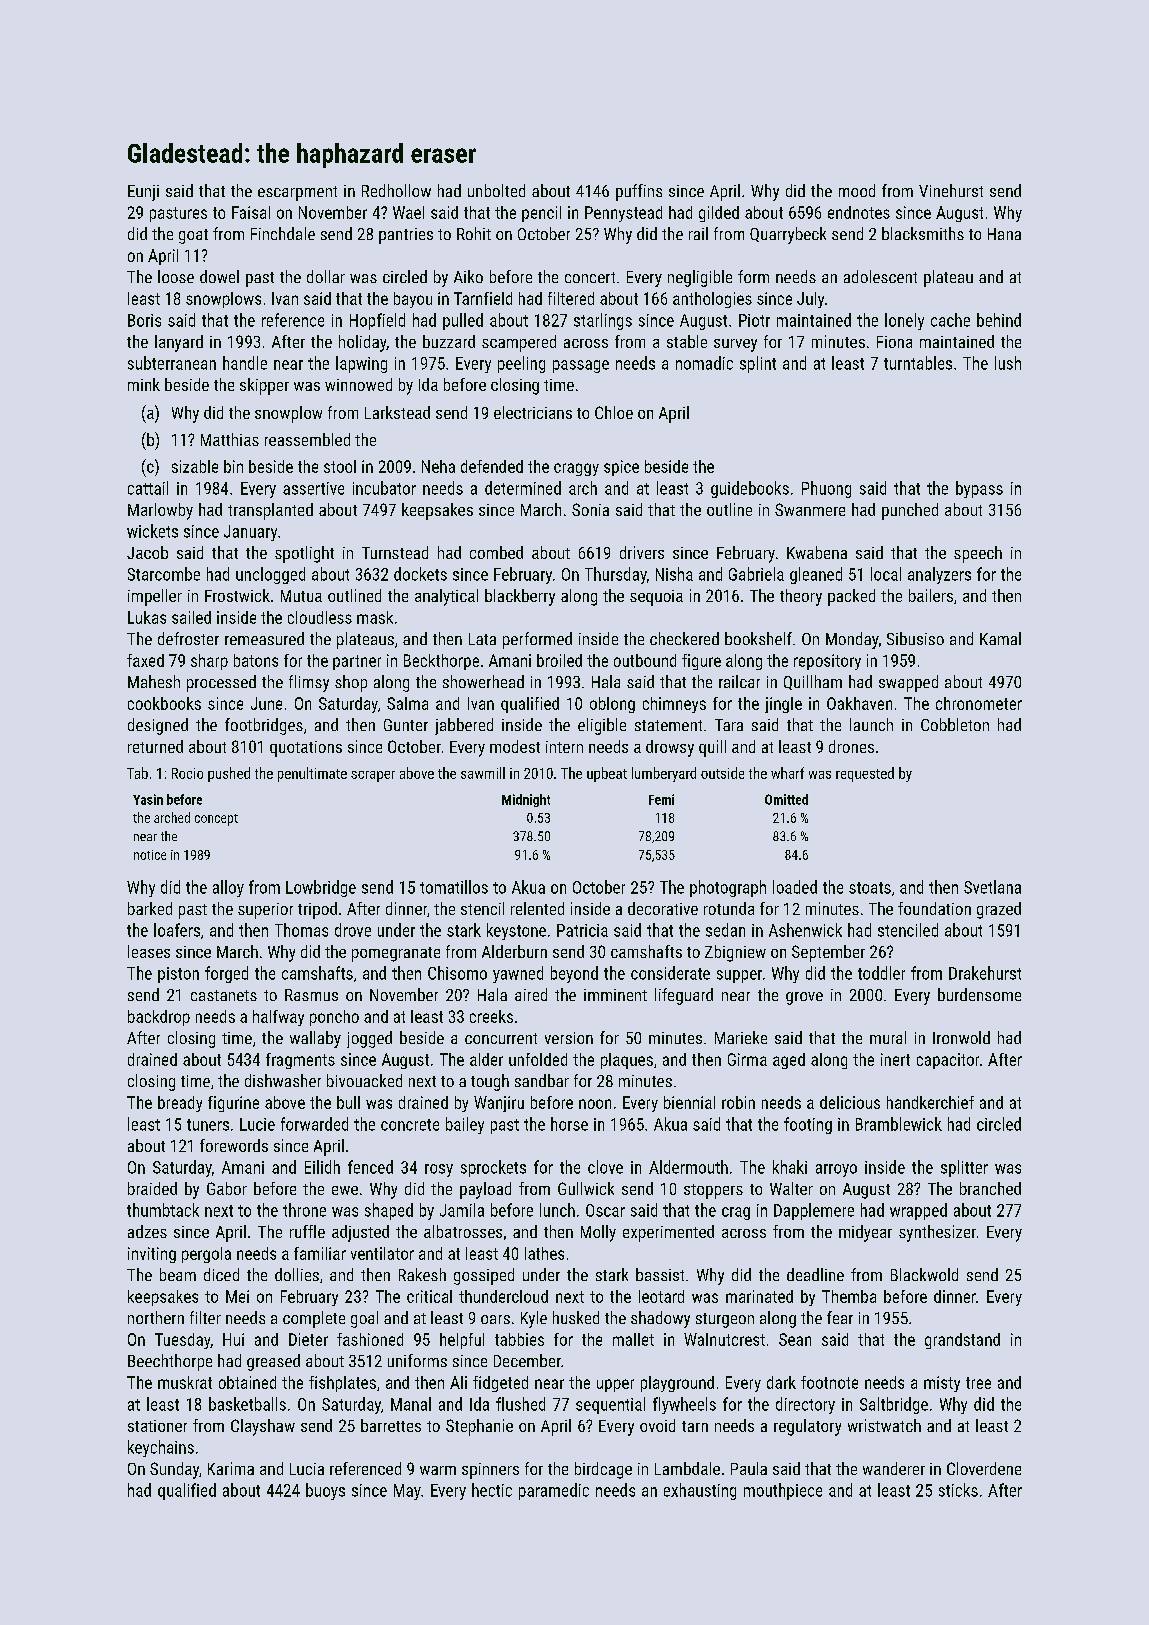  What do you see at coordinates (306, 749) in the screenshot?
I see `quotations` at bounding box center [306, 749].
